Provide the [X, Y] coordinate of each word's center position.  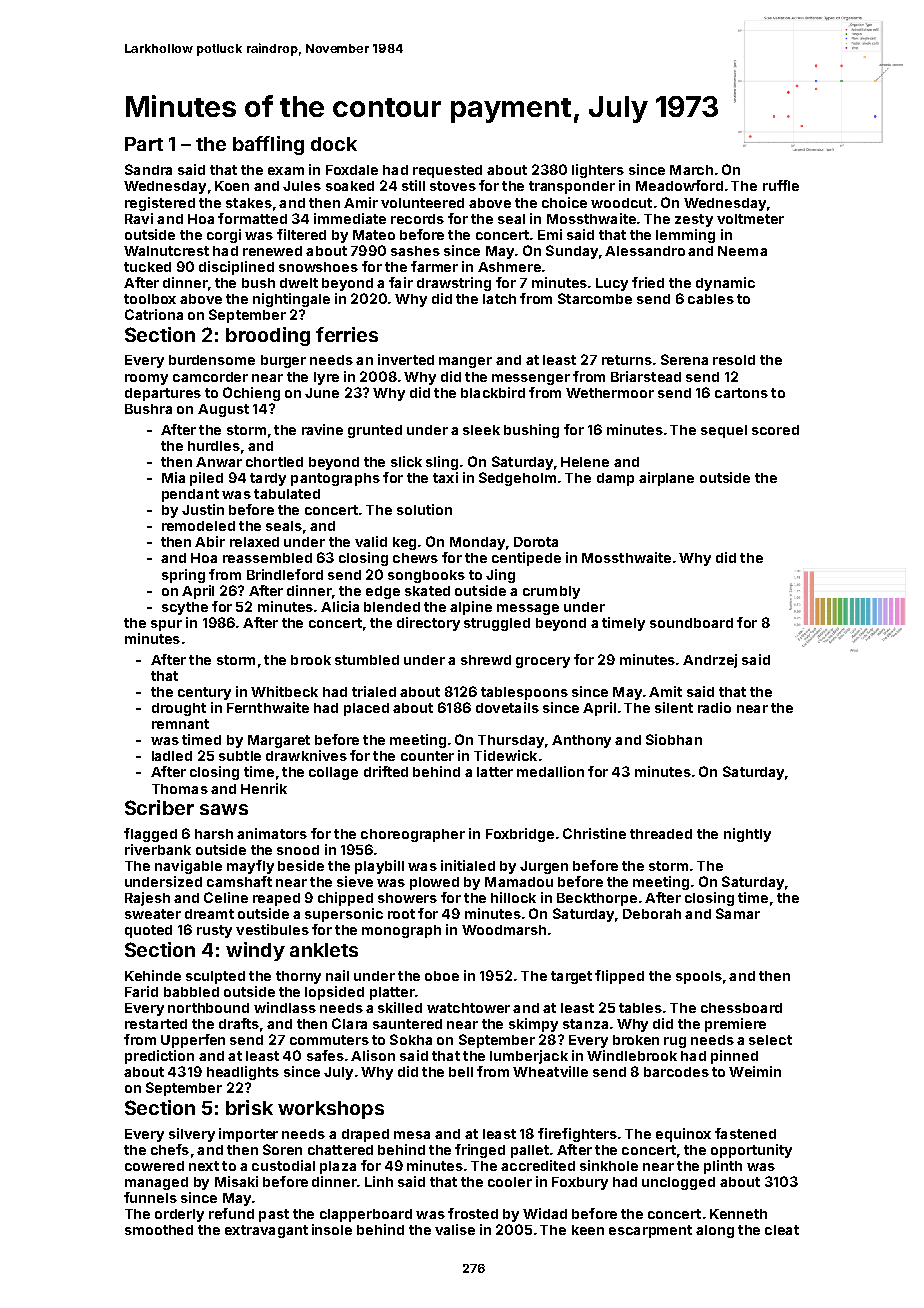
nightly [747, 835]
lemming [685, 236]
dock [334, 144]
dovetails [507, 707]
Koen [232, 186]
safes [325, 1055]
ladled [172, 756]
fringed [480, 1151]
